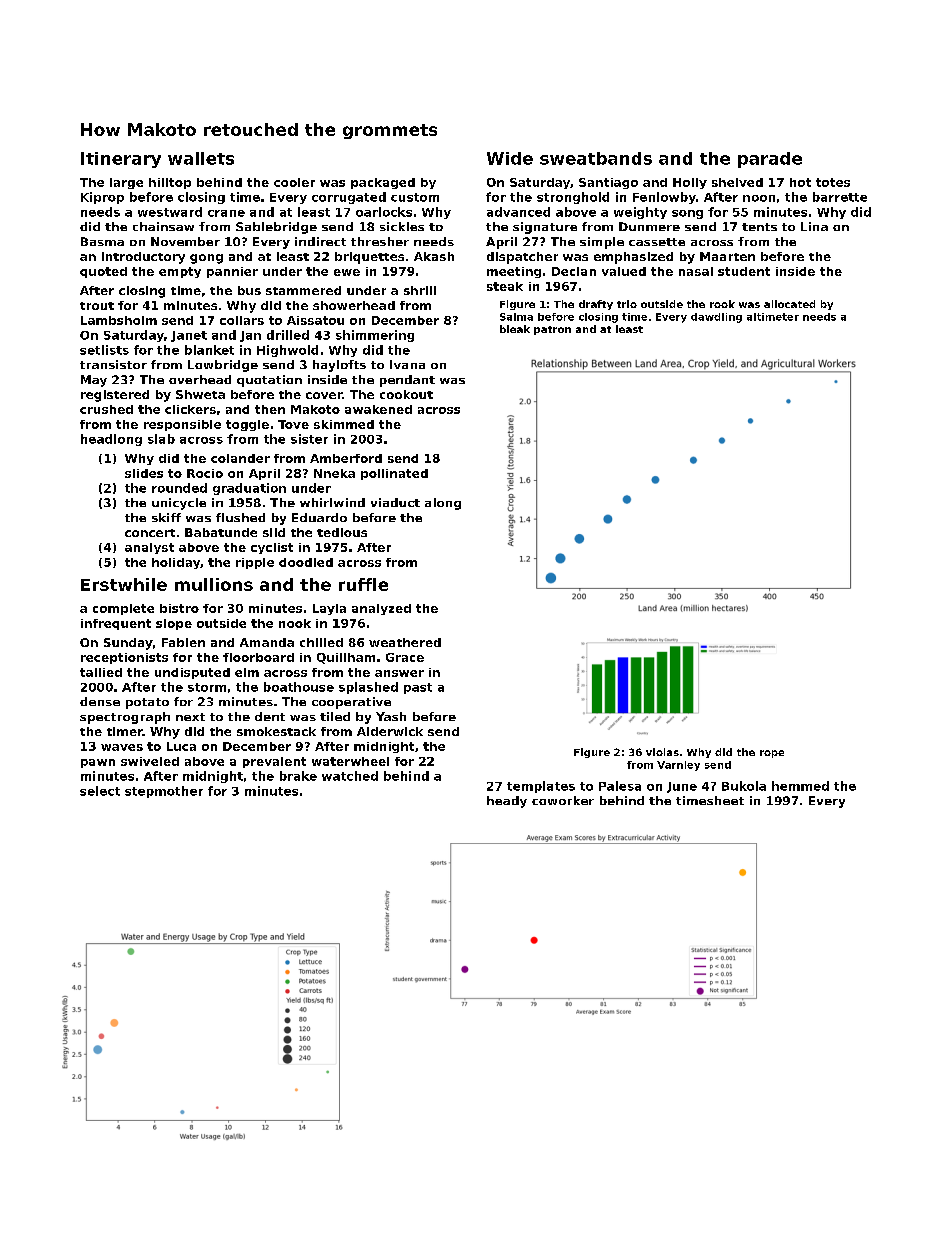  Describe the element at coordinates (716, 318) in the screenshot. I see `dawdling` at that location.
